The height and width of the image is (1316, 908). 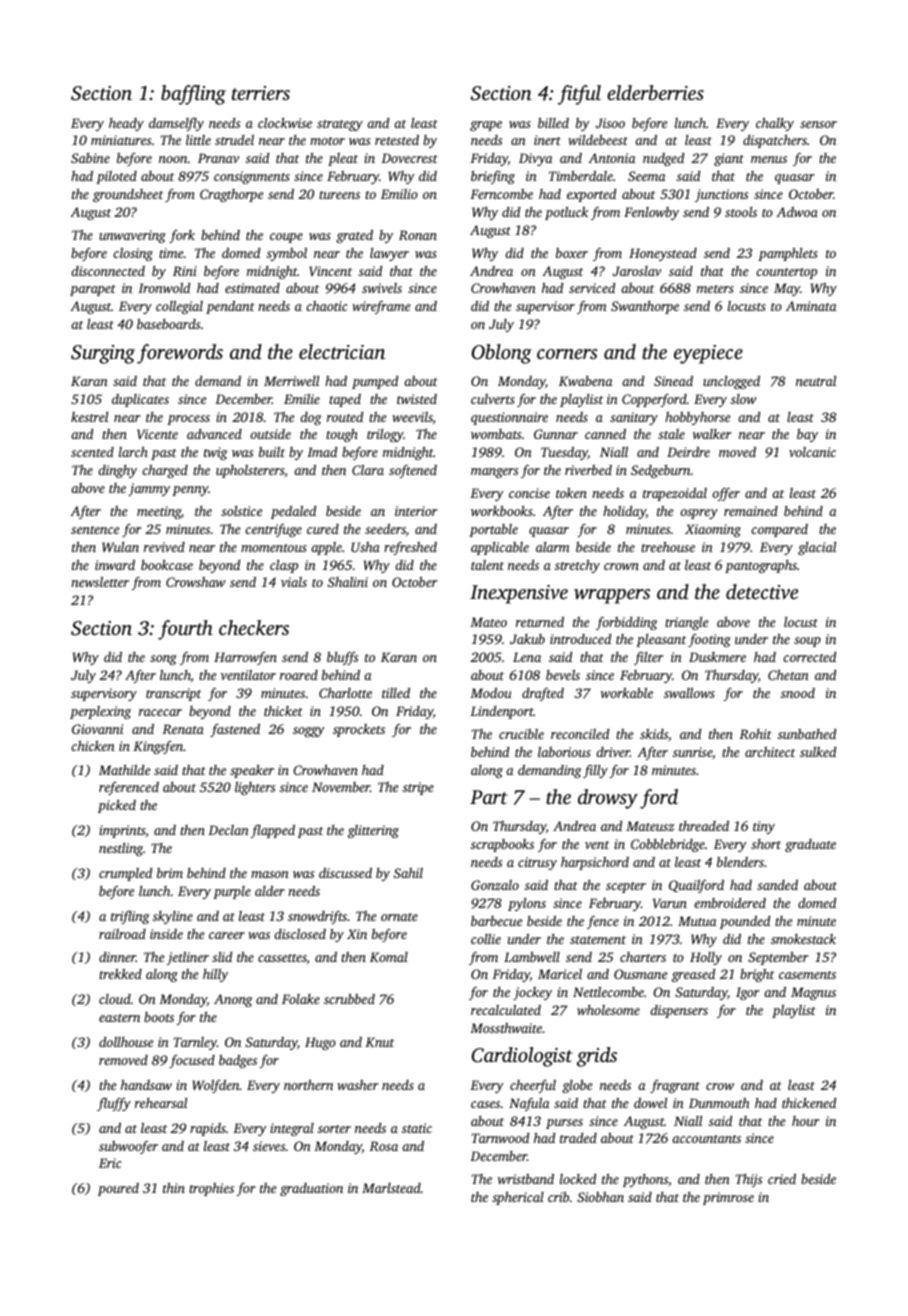 I want to click on filter, so click(x=648, y=658).
